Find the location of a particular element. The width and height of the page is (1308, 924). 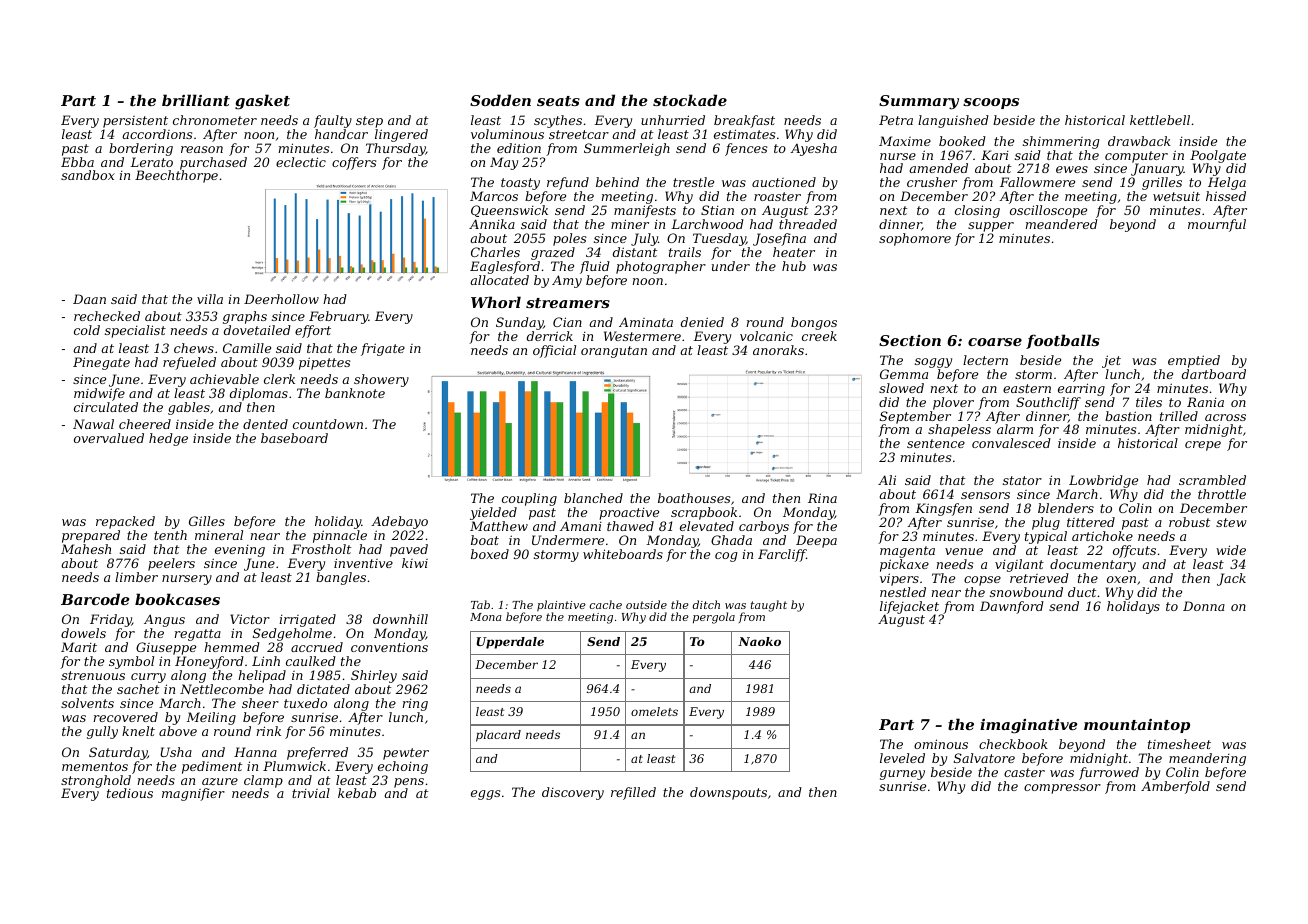

downspouts is located at coordinates (728, 793).
